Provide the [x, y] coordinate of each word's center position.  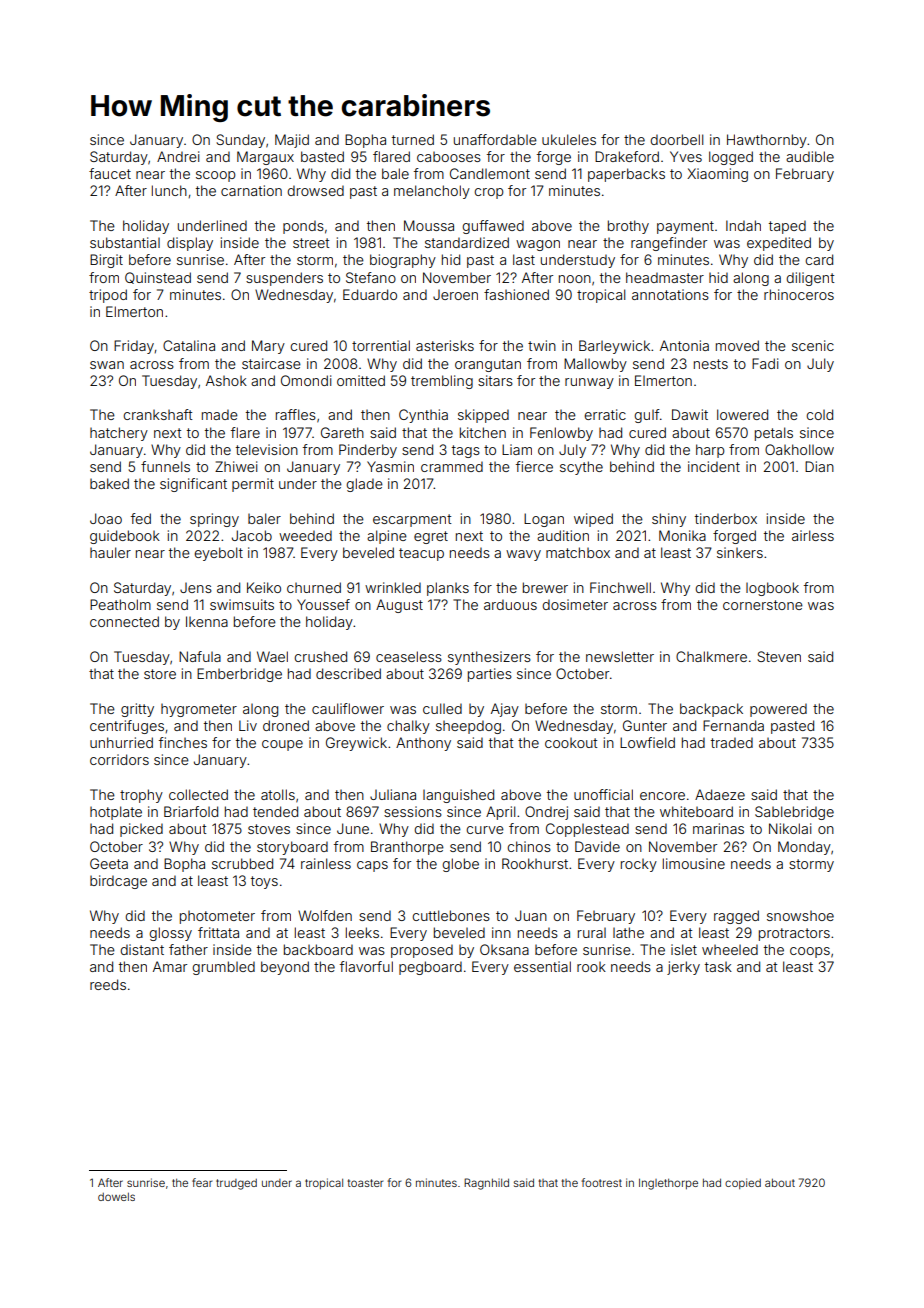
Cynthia [423, 416]
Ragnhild [486, 1184]
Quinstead [158, 278]
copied [743, 1183]
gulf [647, 416]
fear [202, 1182]
